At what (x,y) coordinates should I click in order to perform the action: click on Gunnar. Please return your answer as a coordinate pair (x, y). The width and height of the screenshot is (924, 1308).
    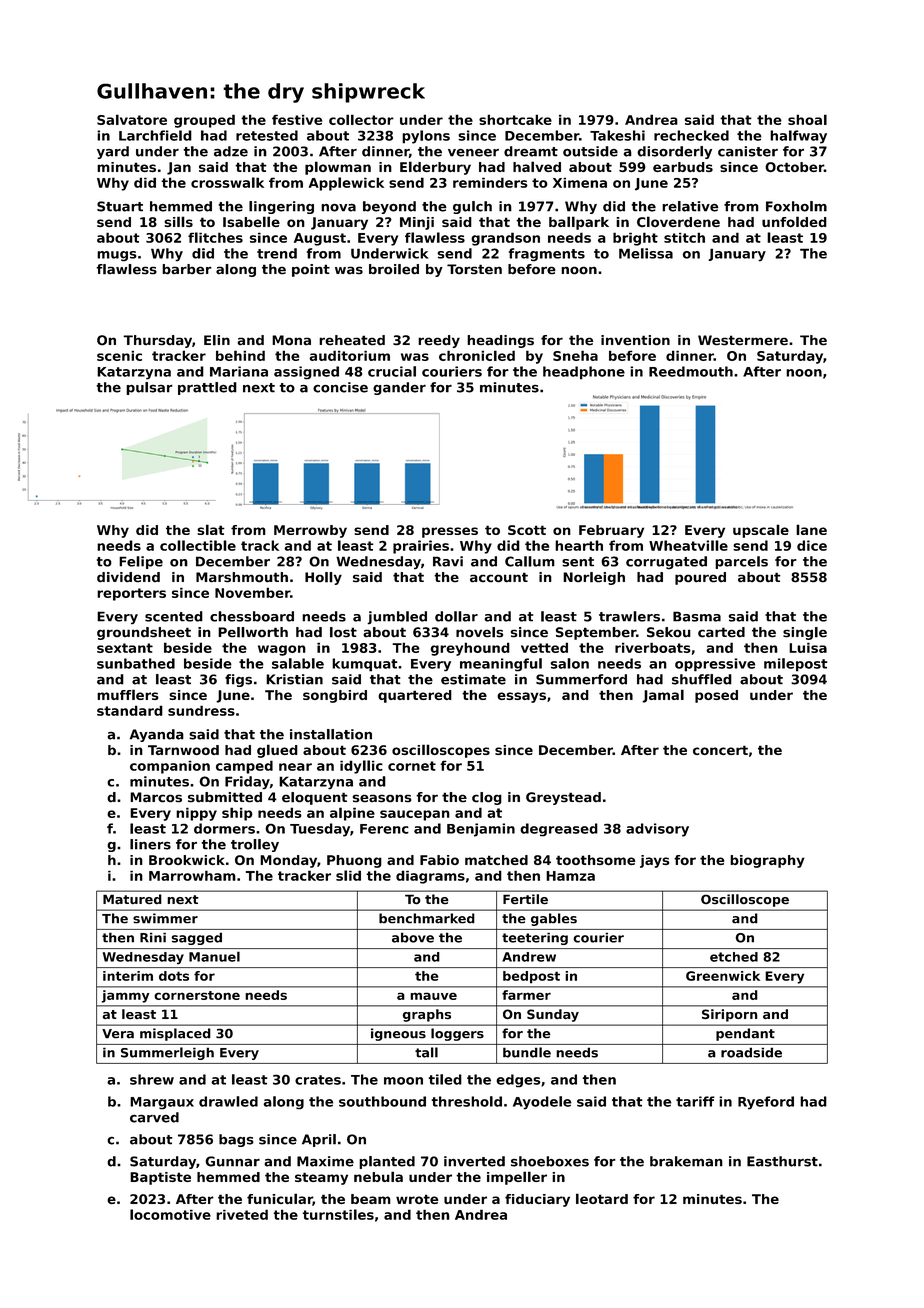
    Looking at the image, I should click on (232, 1161).
